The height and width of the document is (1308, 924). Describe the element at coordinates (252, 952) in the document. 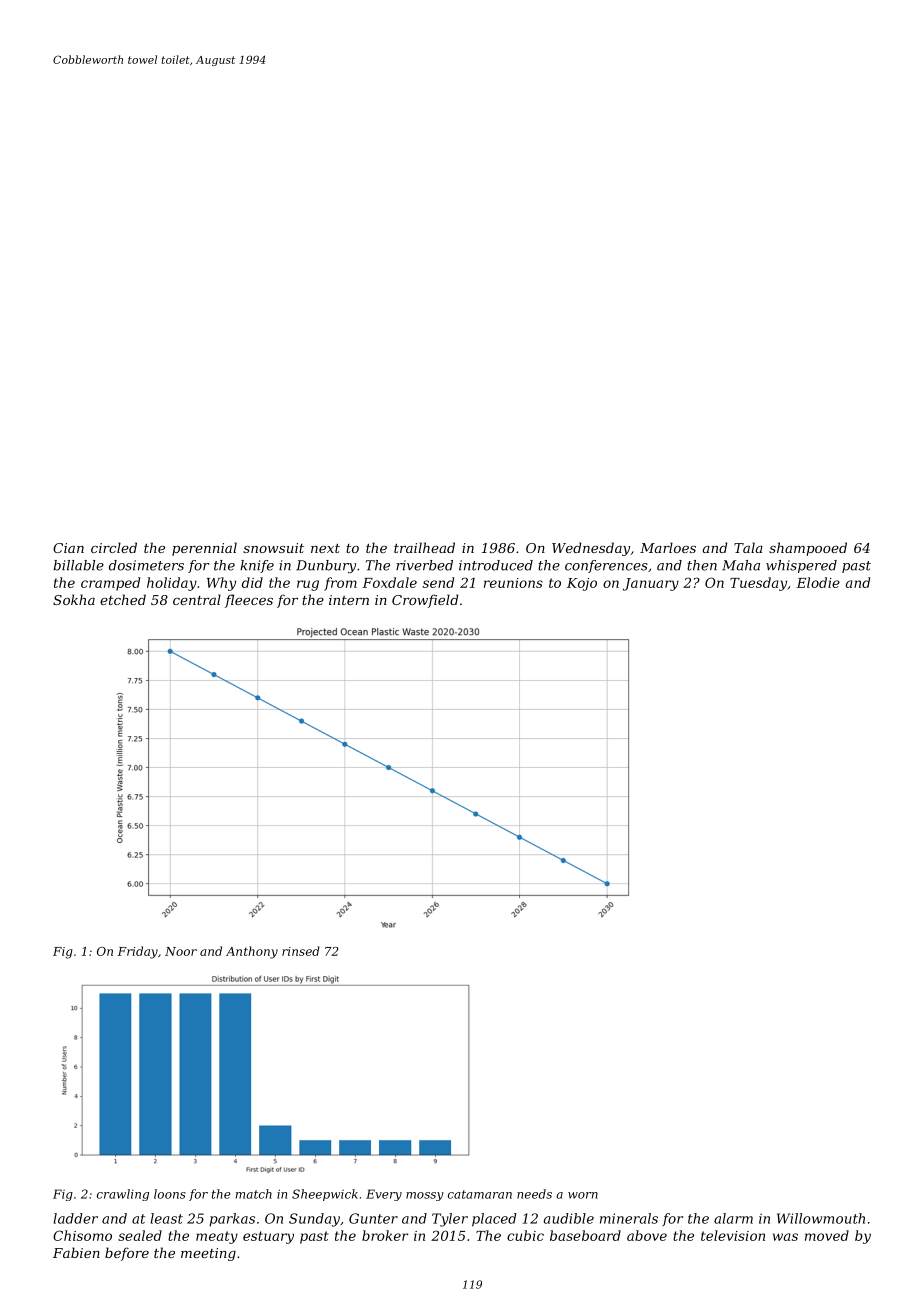

I see `Anthony` at that location.
